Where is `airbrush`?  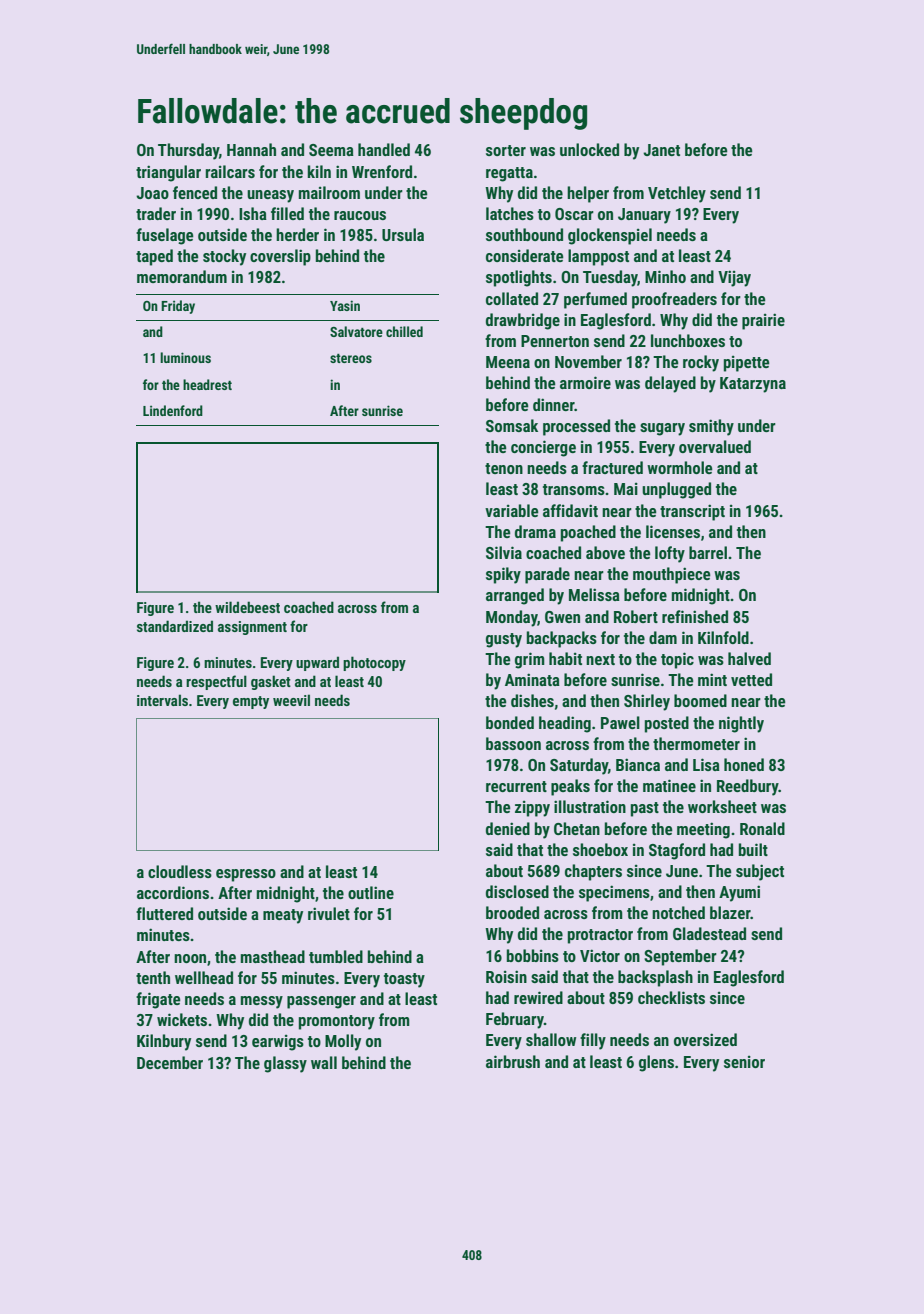
airbrush is located at coordinates (513, 1061).
